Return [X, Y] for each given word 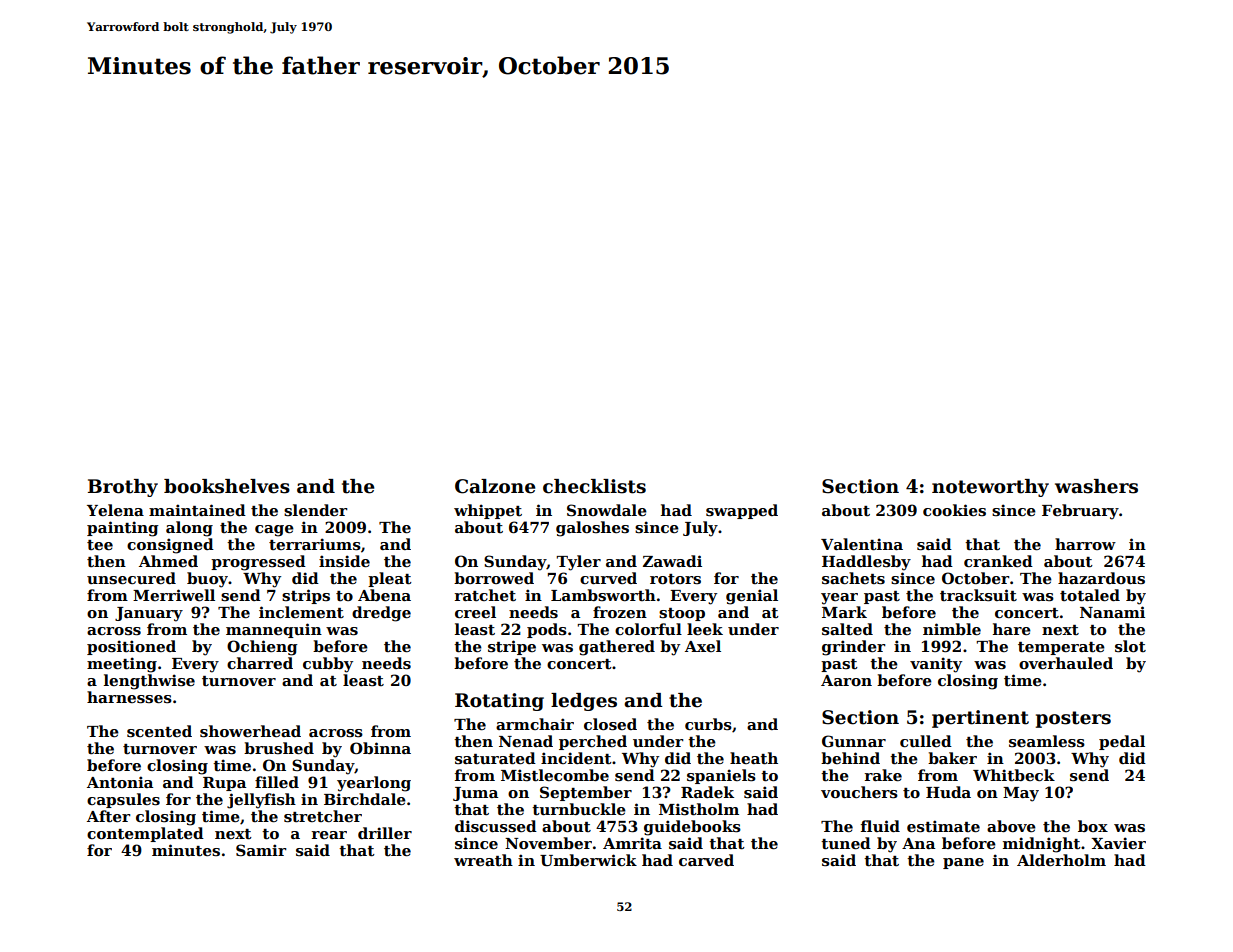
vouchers [859, 792]
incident [576, 758]
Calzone [495, 486]
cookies [954, 510]
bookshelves [227, 486]
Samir [261, 850]
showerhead [250, 731]
